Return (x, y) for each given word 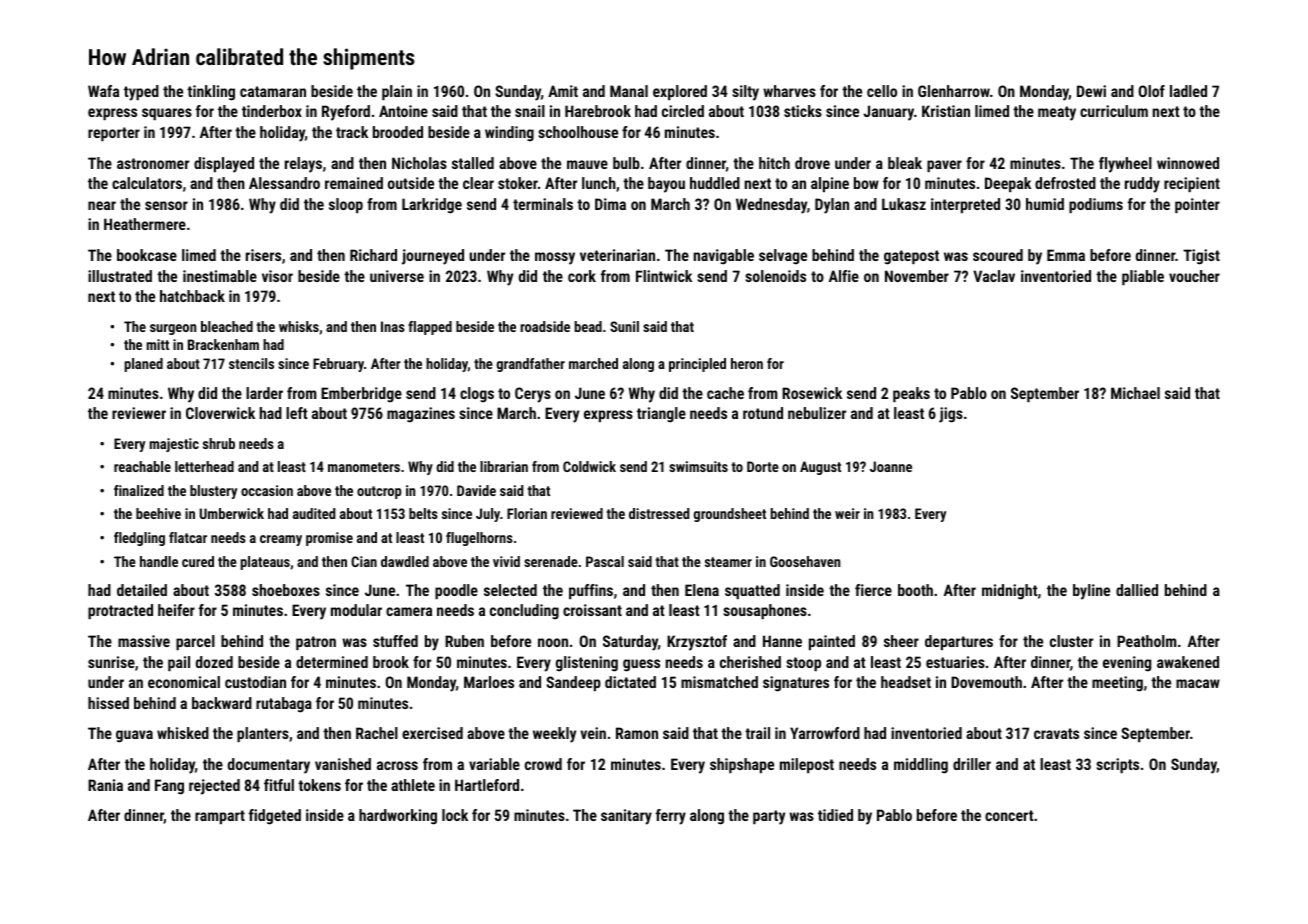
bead (588, 326)
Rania (105, 785)
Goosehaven (805, 561)
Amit (563, 91)
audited (314, 513)
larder (264, 393)
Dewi (1091, 91)
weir (847, 513)
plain (397, 92)
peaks (911, 394)
